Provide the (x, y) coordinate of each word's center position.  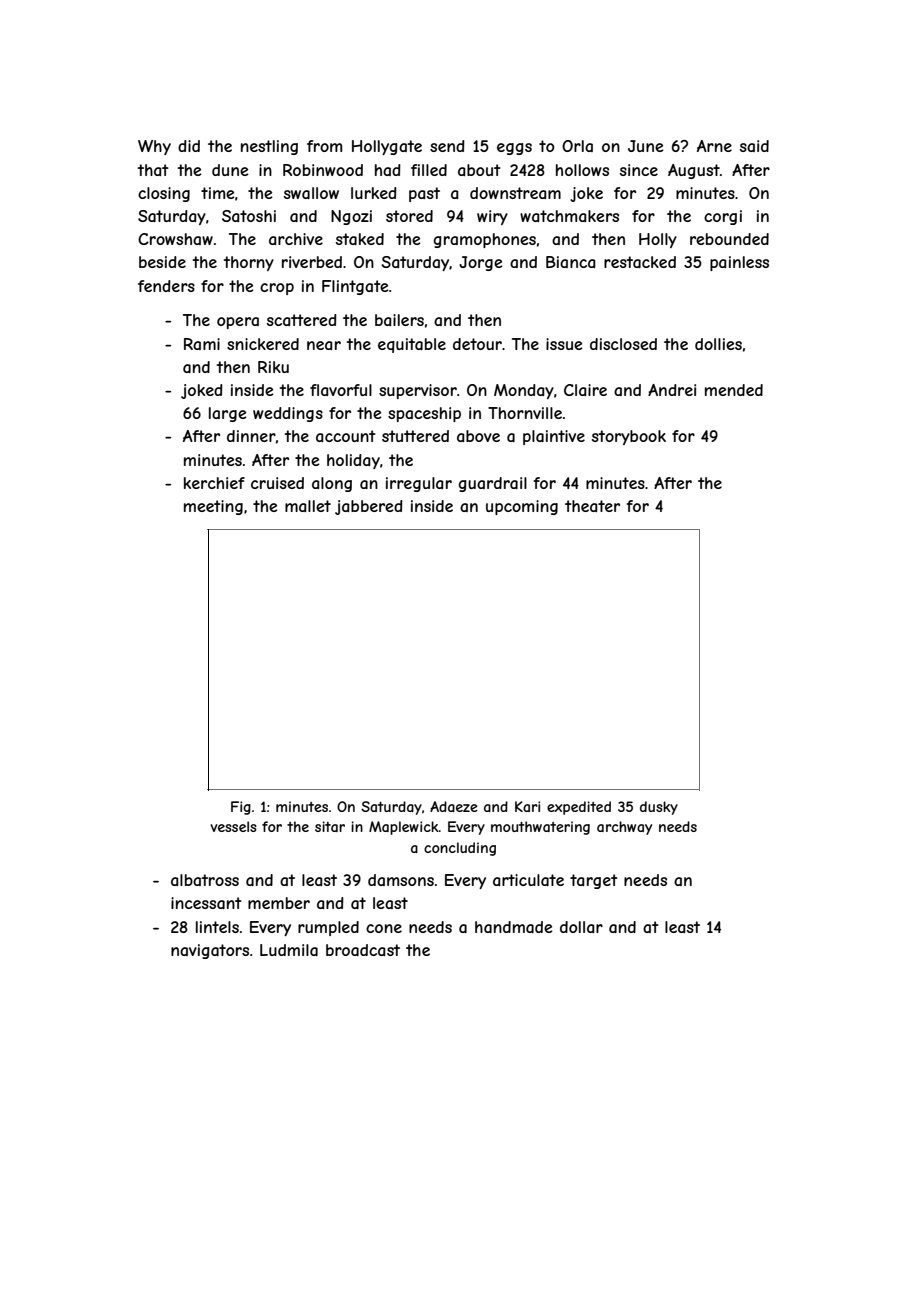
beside (162, 262)
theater (592, 506)
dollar (581, 927)
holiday (353, 461)
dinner (251, 436)
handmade (514, 927)
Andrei (672, 390)
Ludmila (289, 950)
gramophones (485, 240)
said (754, 146)
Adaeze (454, 806)
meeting (213, 507)
